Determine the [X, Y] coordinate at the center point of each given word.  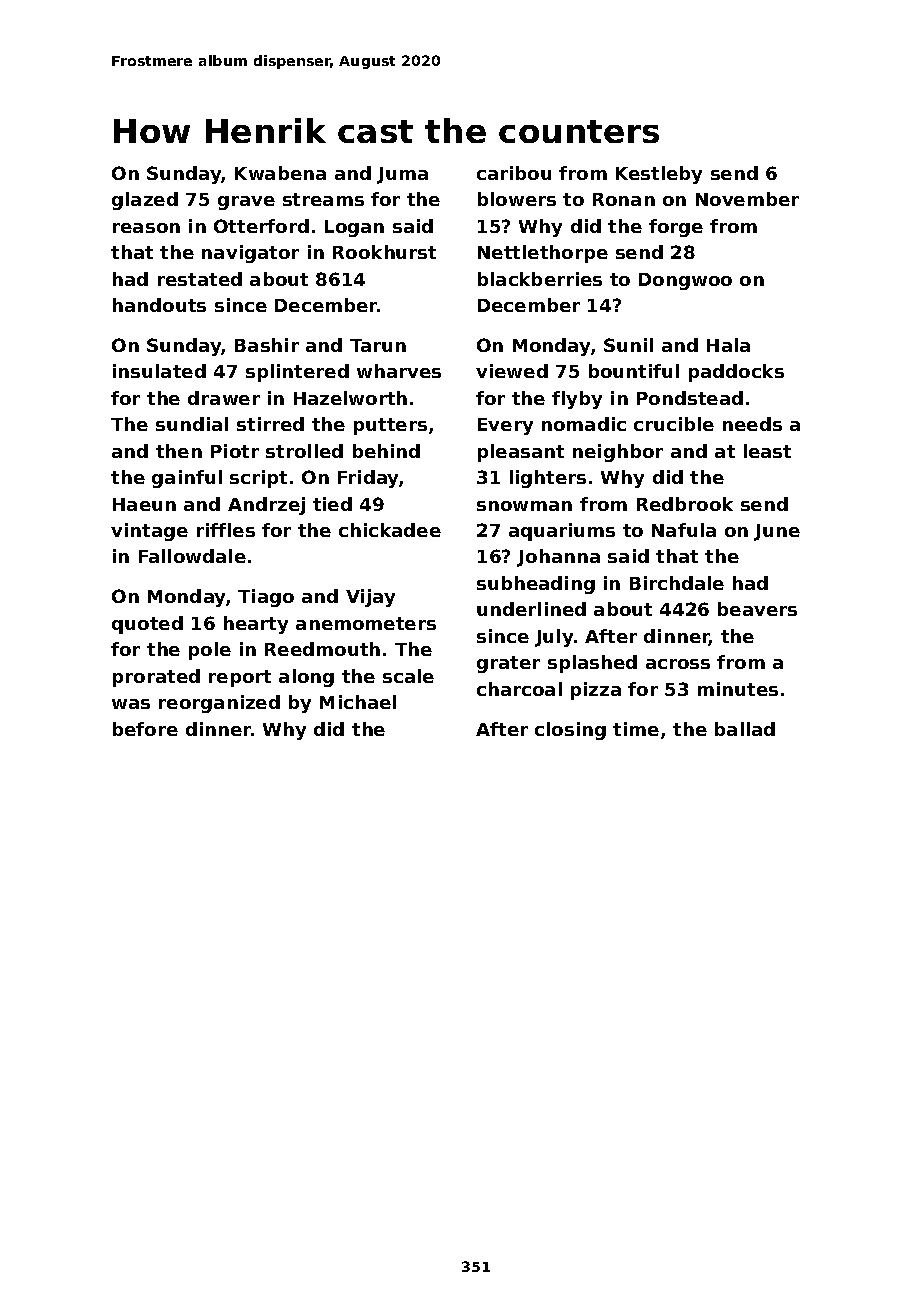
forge [676, 228]
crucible [674, 424]
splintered [297, 373]
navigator [250, 254]
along [306, 678]
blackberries [540, 279]
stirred [270, 424]
